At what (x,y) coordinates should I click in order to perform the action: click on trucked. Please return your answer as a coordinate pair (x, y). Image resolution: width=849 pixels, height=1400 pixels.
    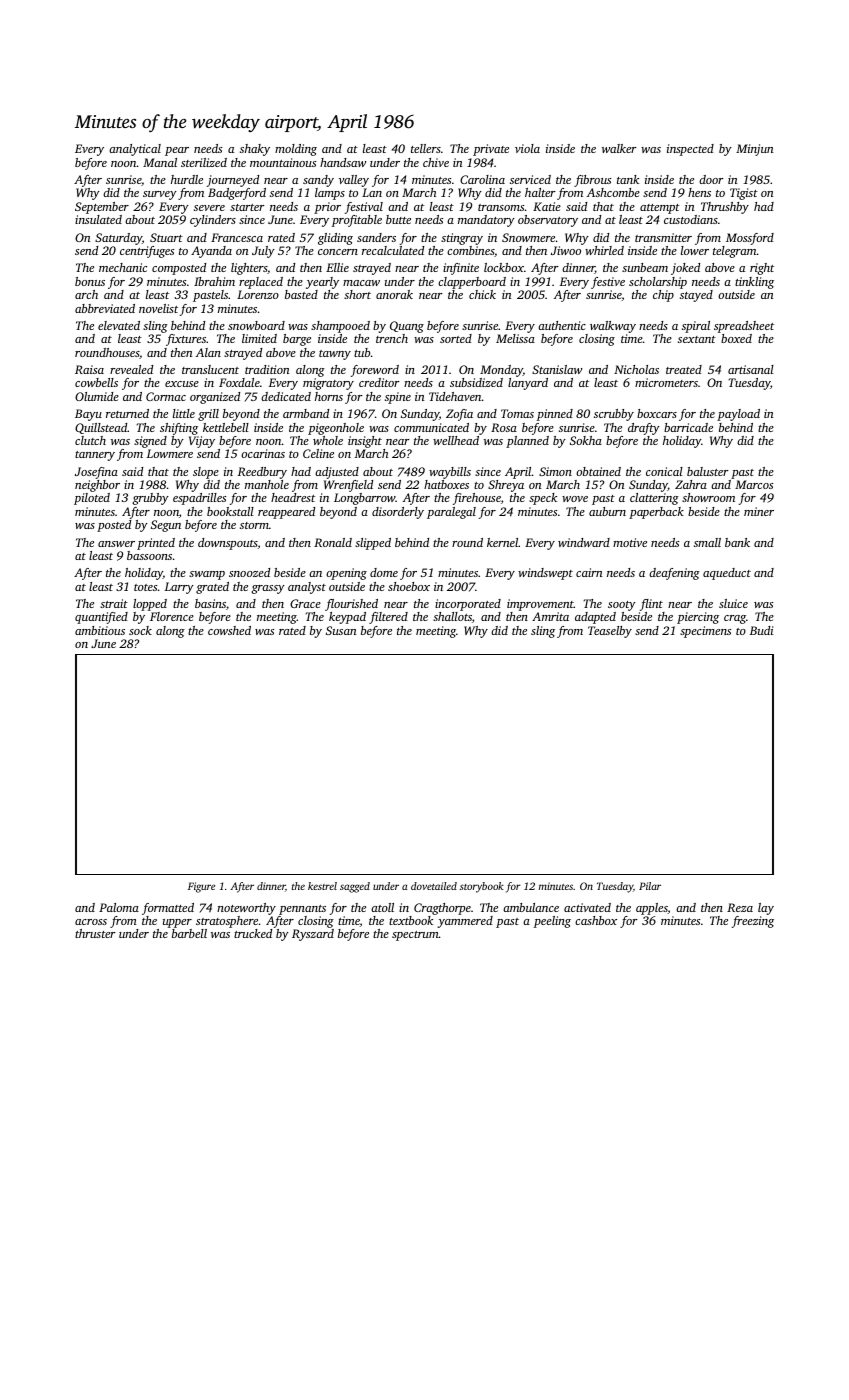
    Looking at the image, I should click on (253, 933).
